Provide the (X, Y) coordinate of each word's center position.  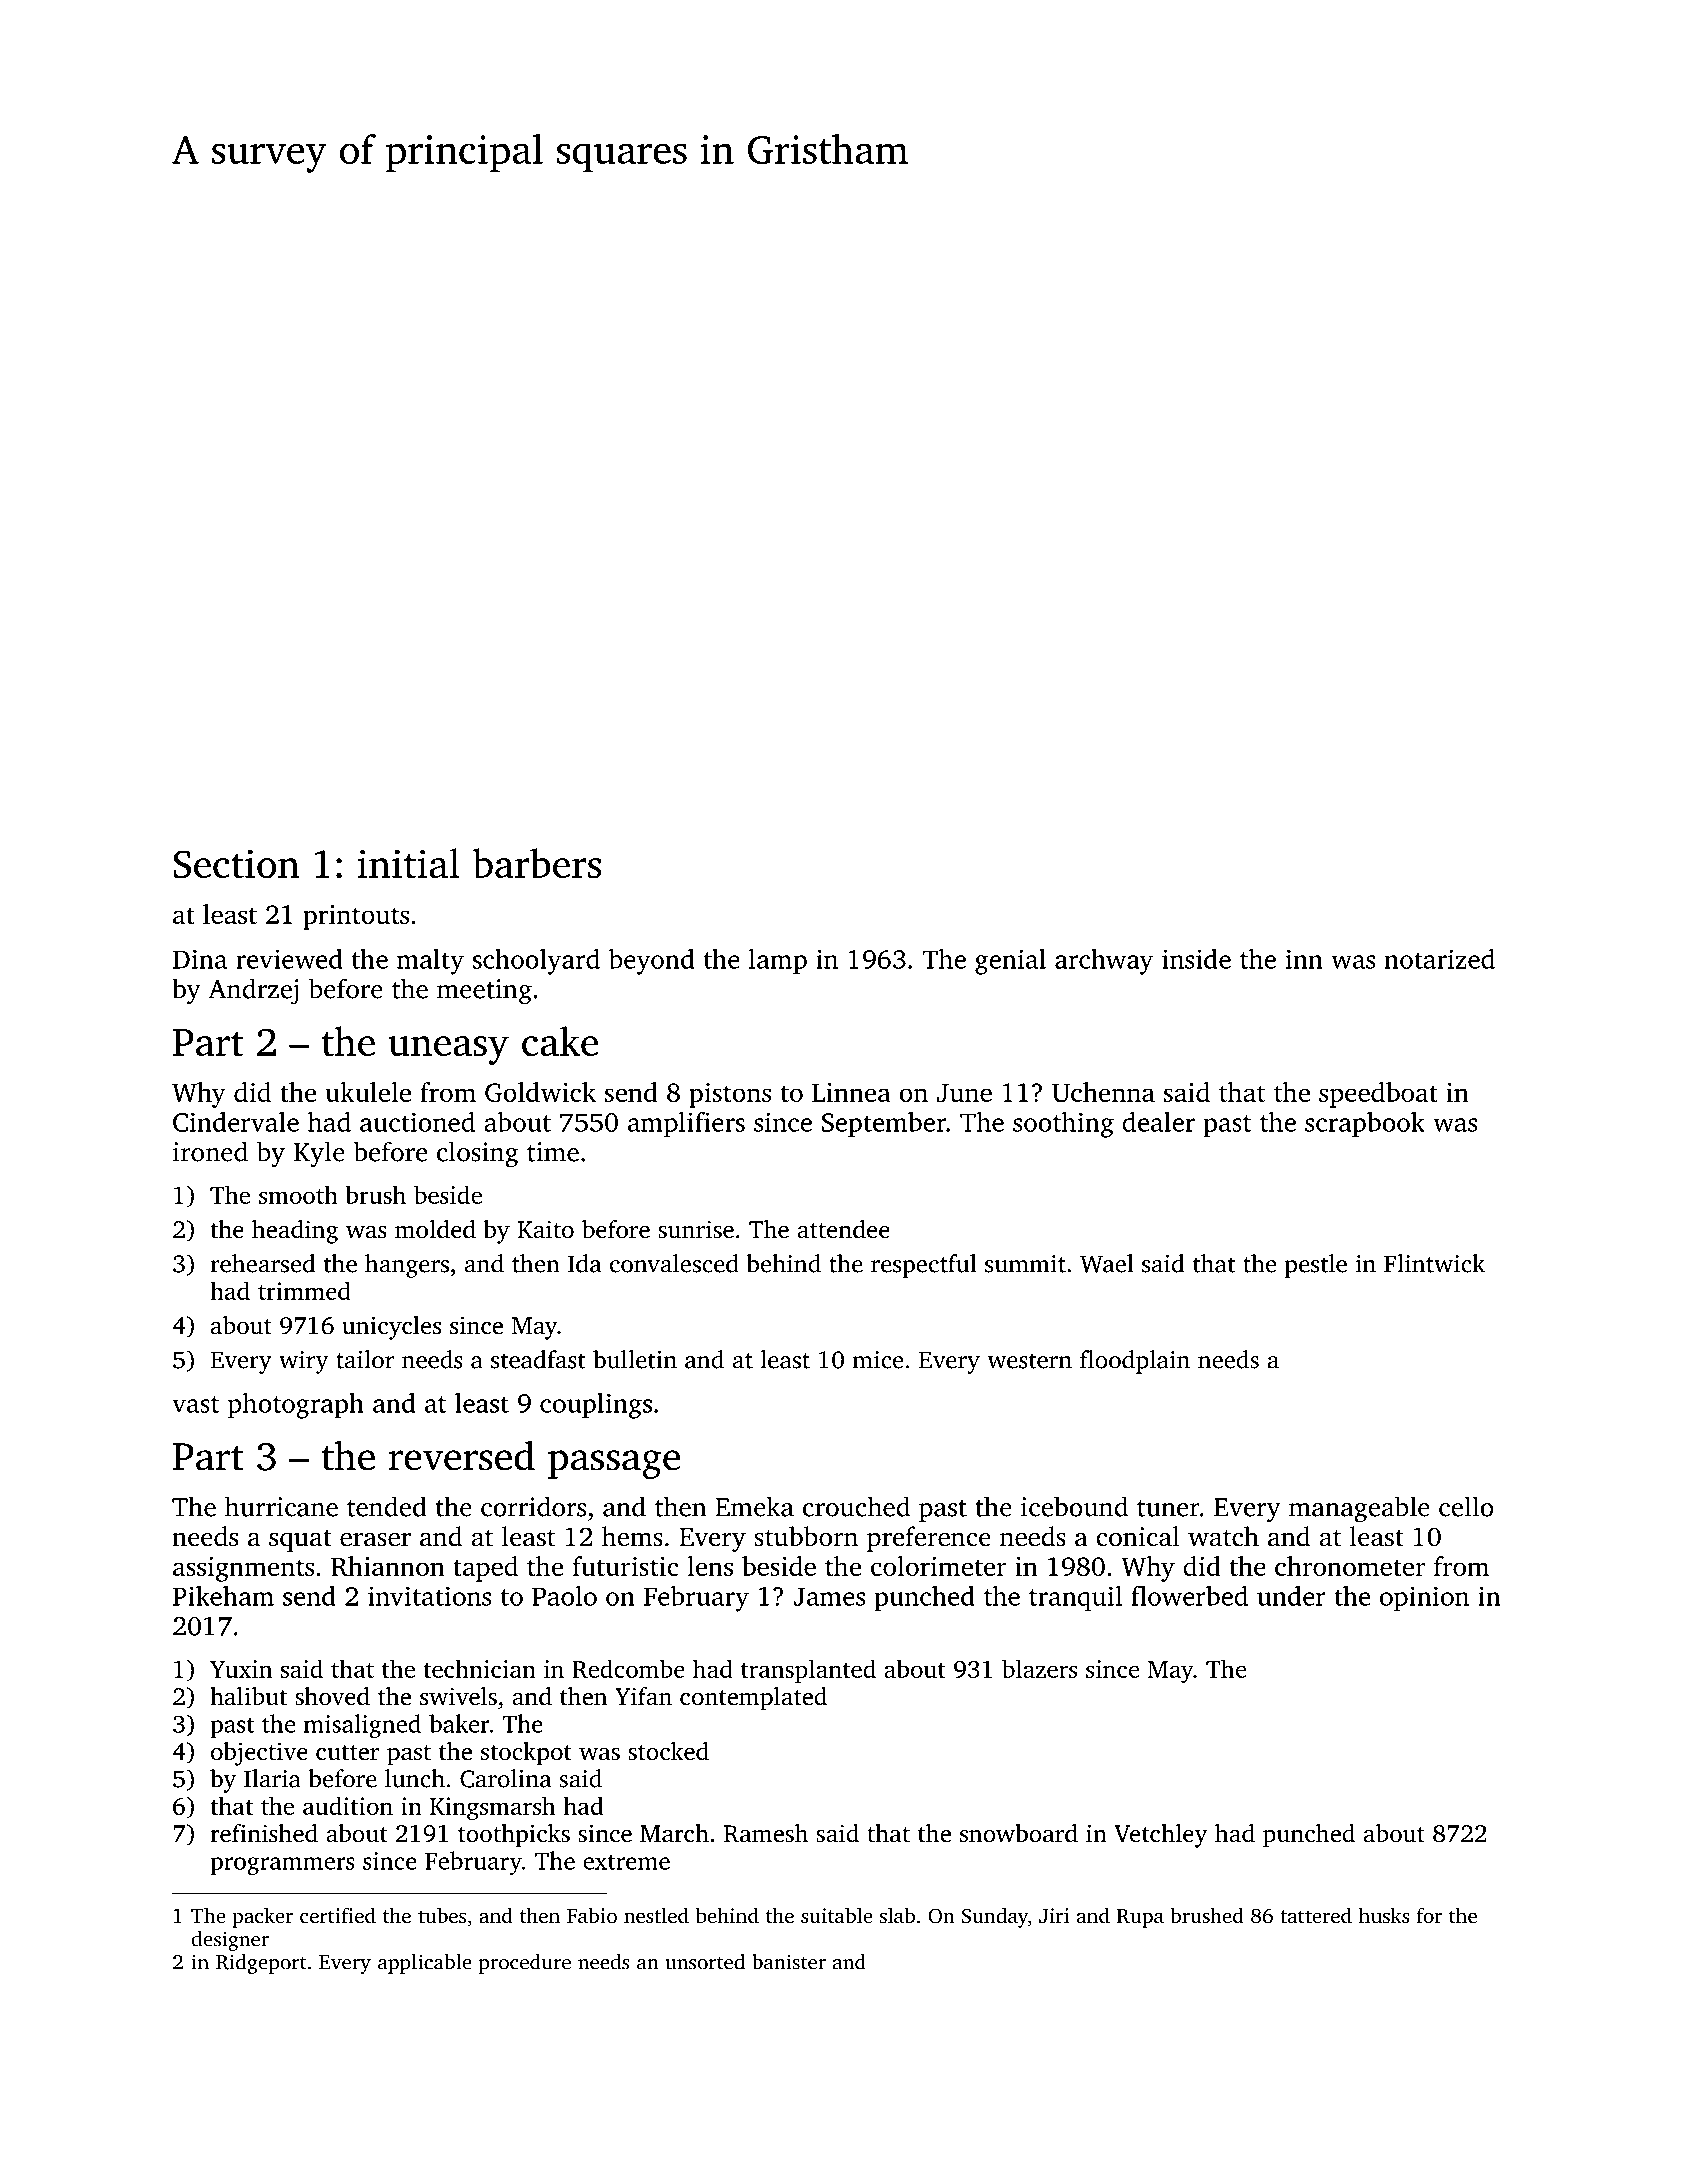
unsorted (705, 1962)
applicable (425, 1964)
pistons (730, 1095)
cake (560, 1041)
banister (789, 1962)
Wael (1107, 1263)
